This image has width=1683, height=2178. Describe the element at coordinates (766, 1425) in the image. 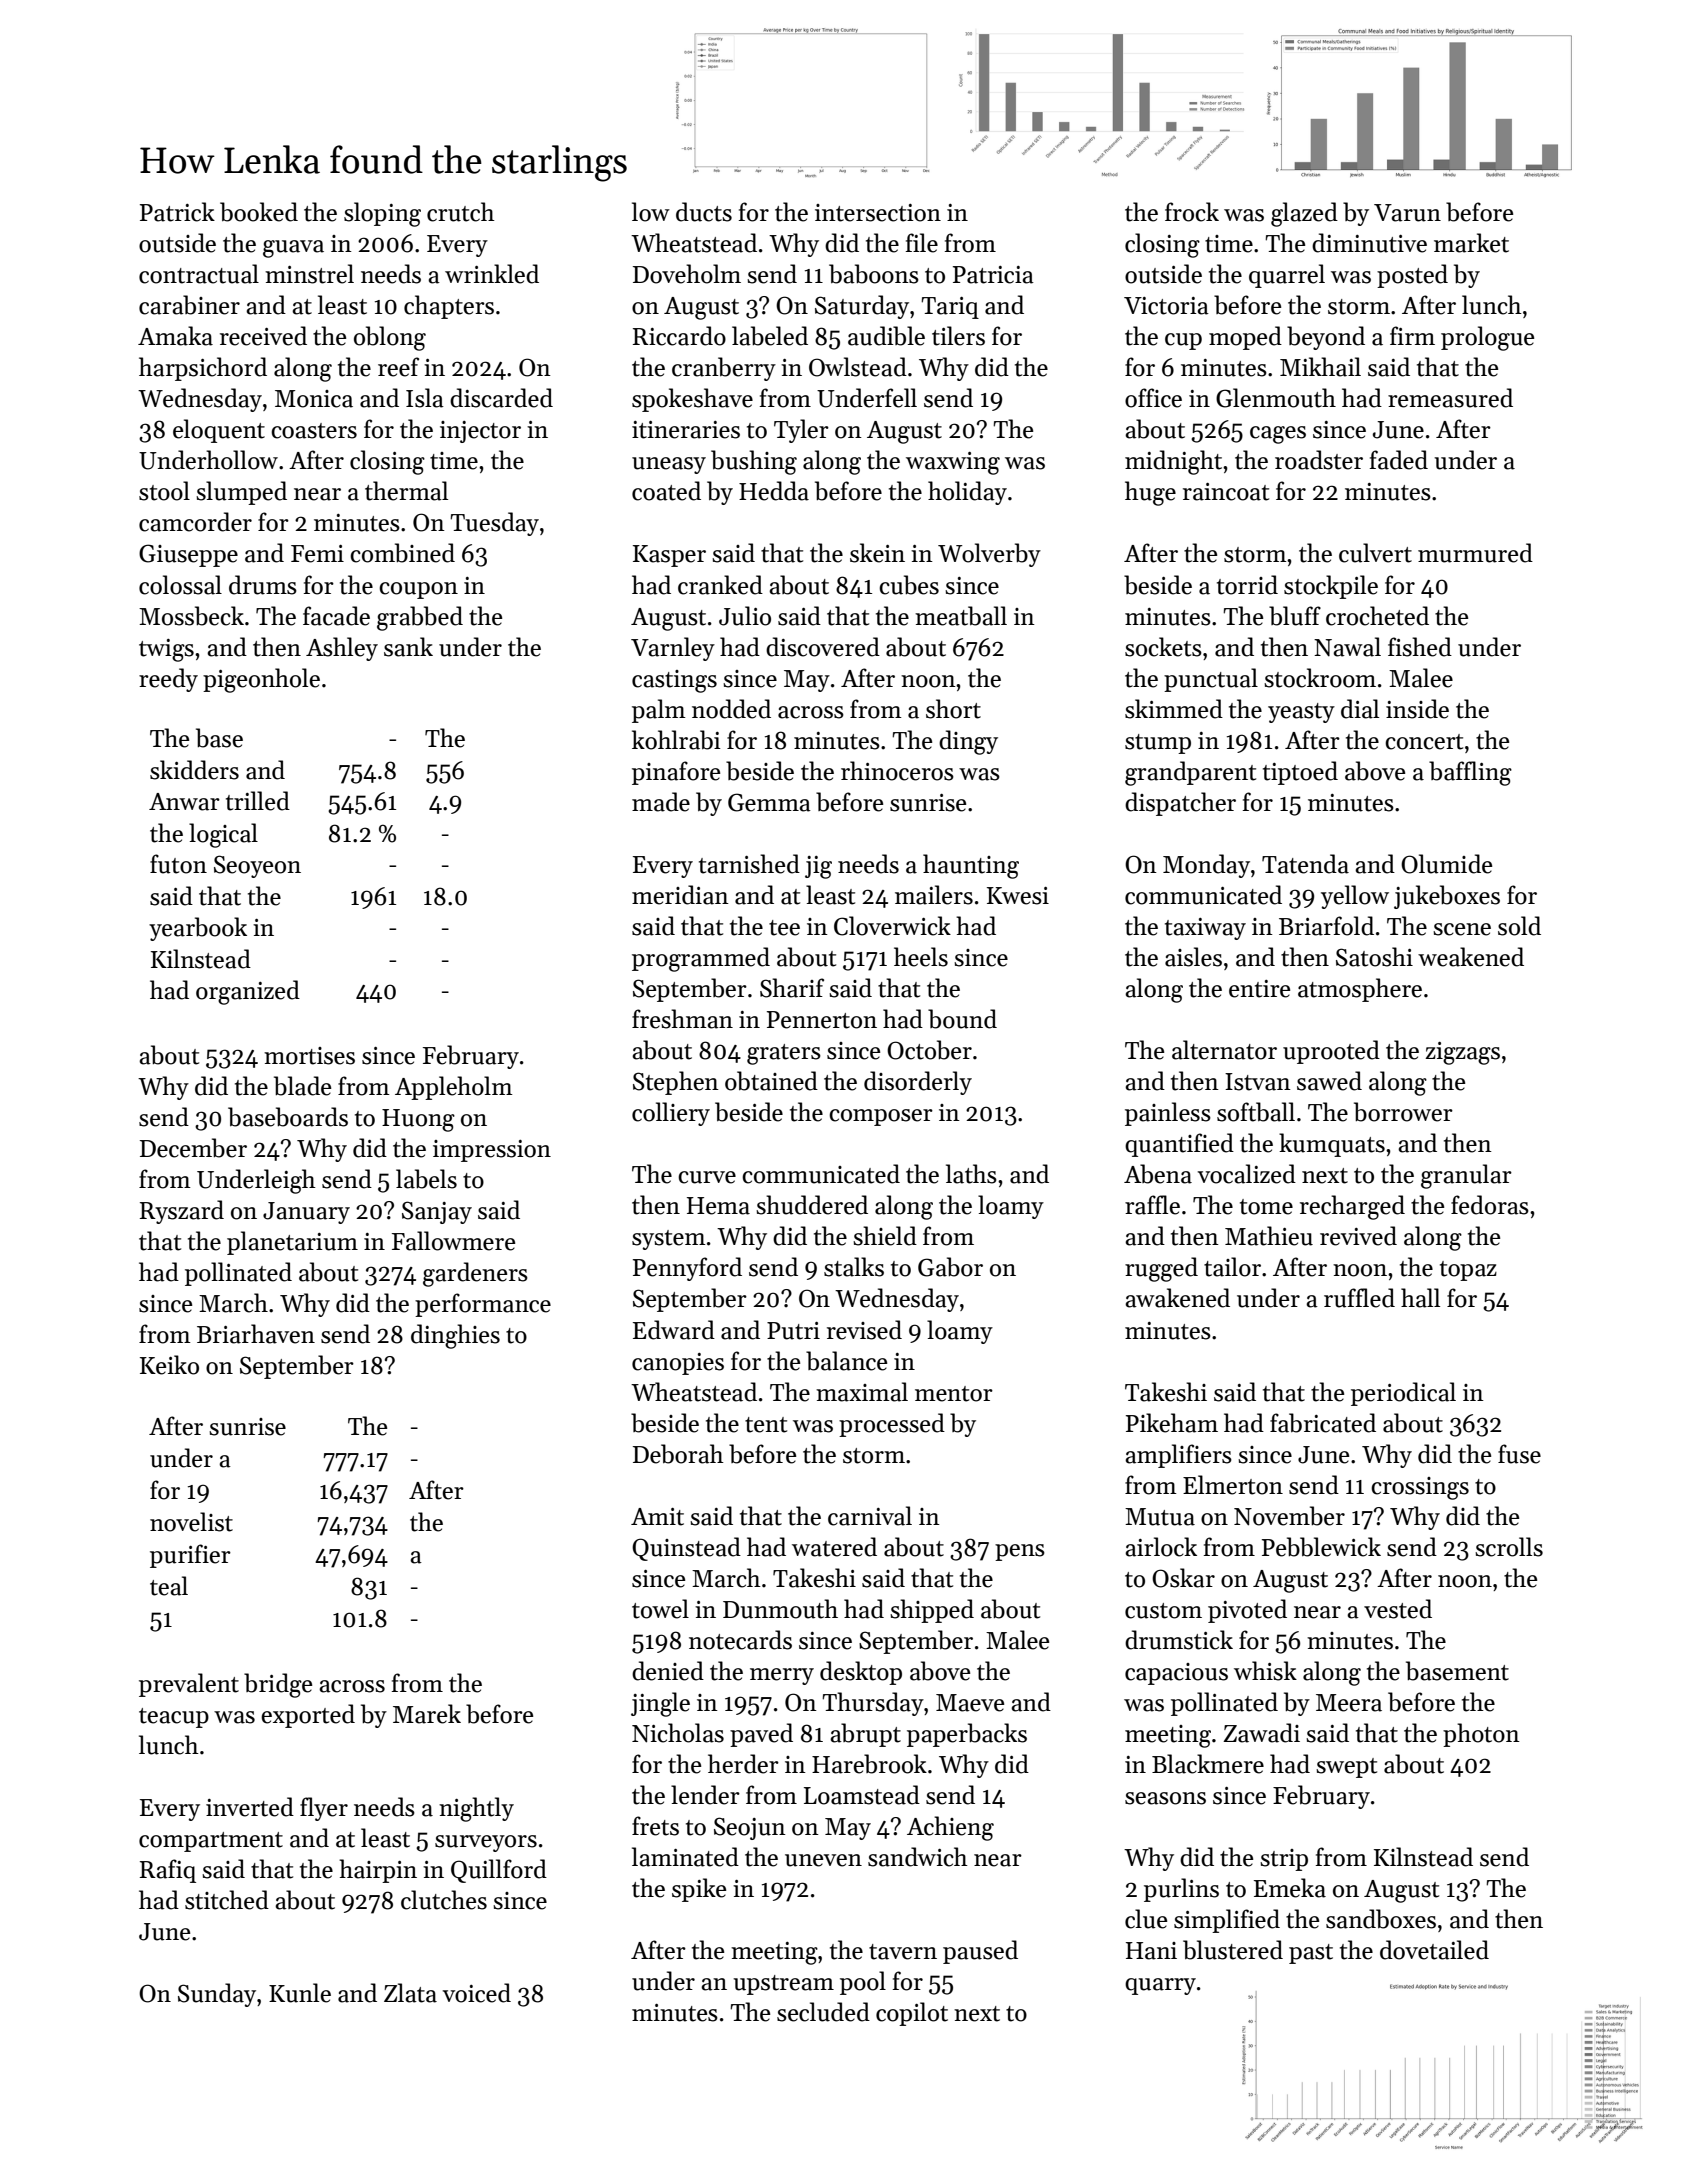

I see `tent` at that location.
